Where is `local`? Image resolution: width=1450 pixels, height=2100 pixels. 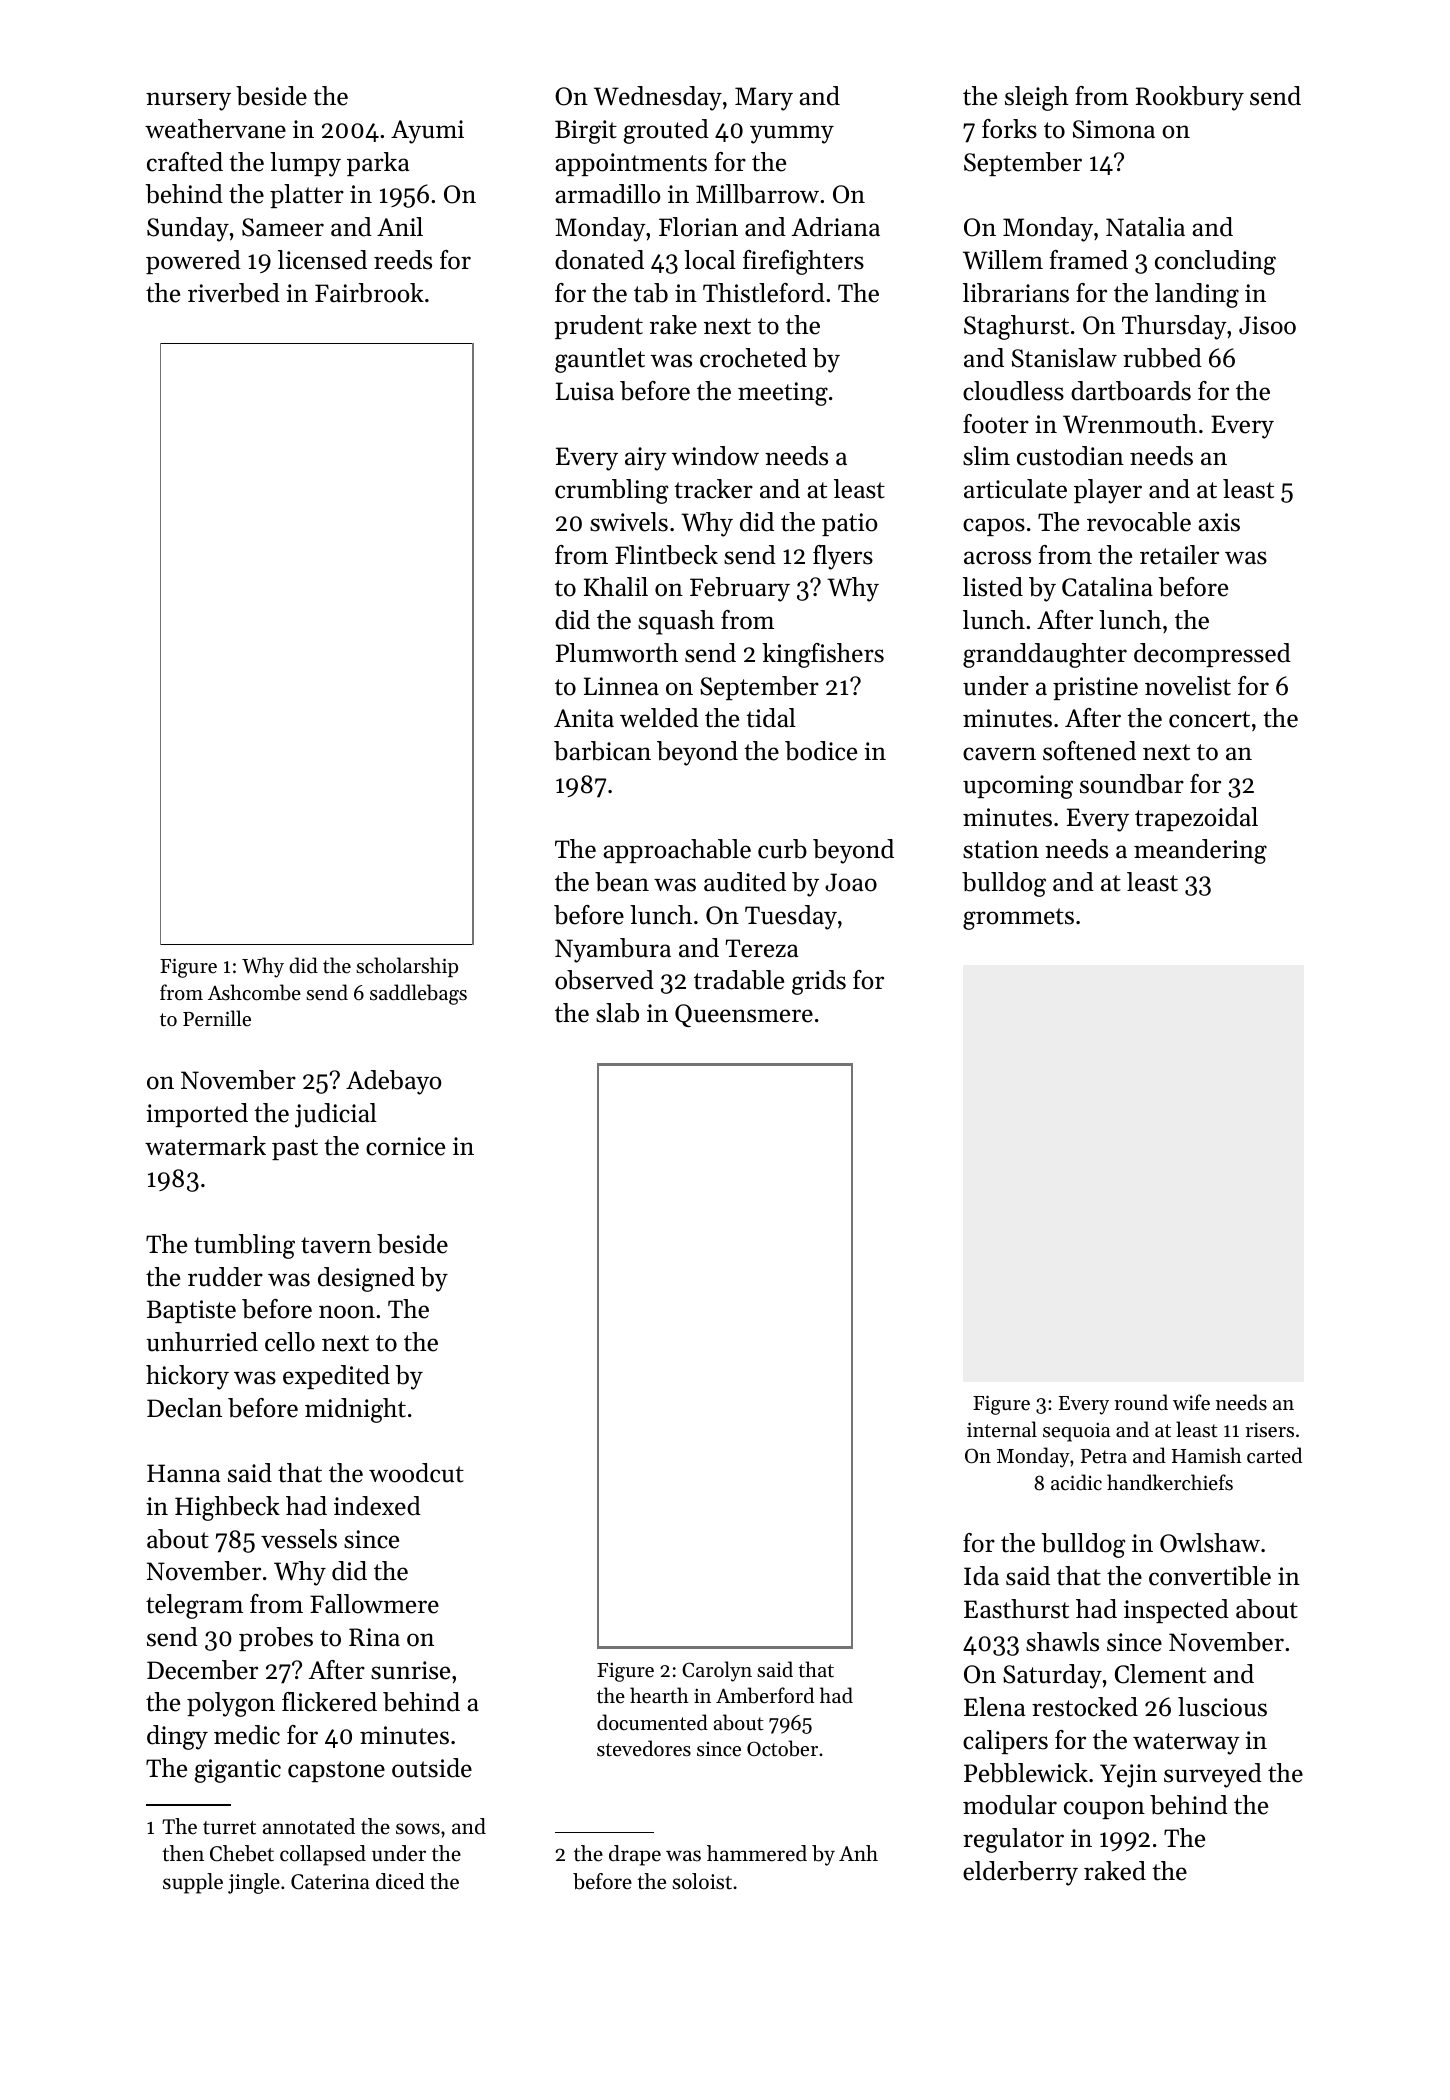 local is located at coordinates (710, 260).
